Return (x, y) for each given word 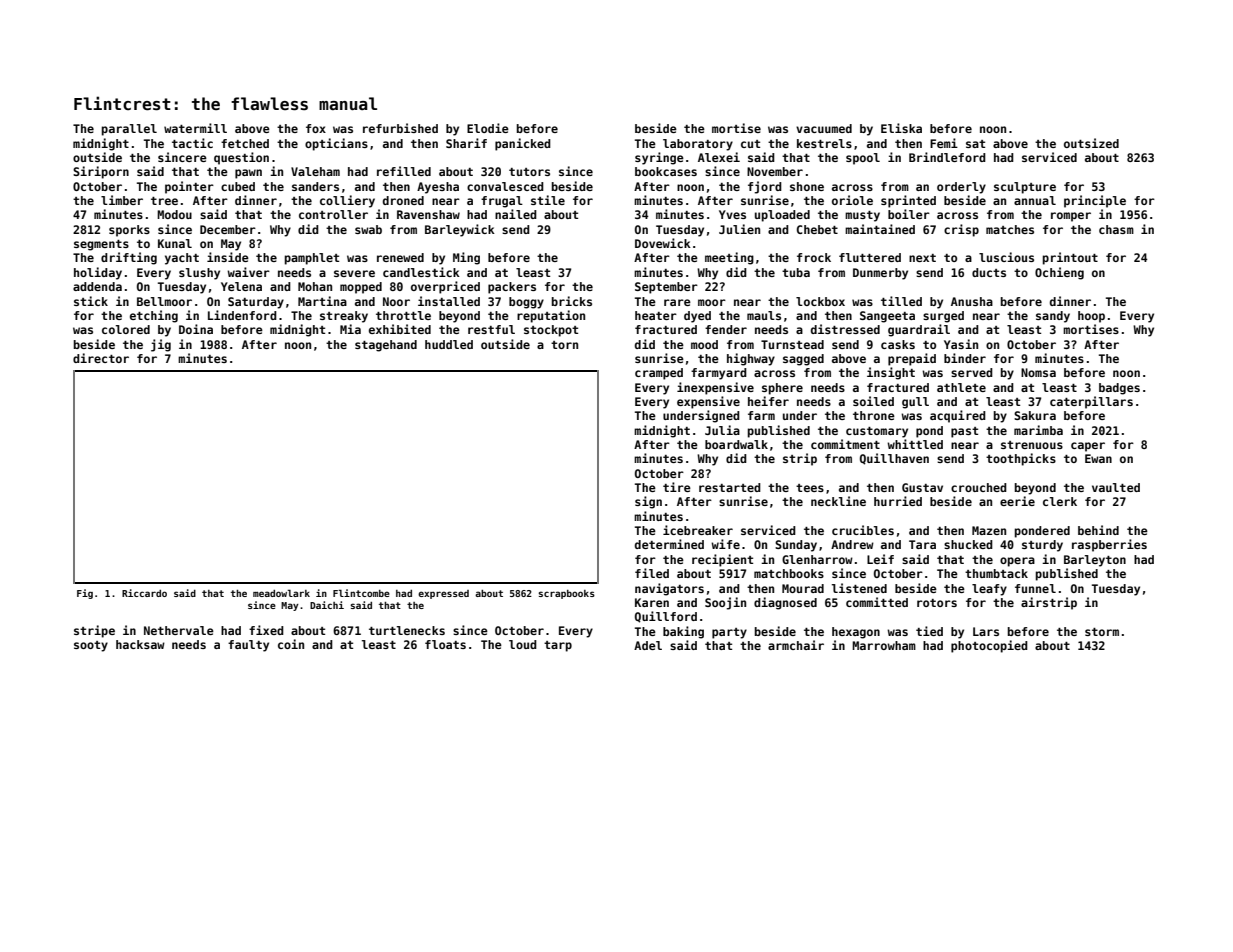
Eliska (901, 128)
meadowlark (281, 593)
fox (316, 128)
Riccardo (144, 593)
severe (354, 273)
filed (652, 573)
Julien (739, 229)
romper (1071, 217)
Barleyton (1095, 561)
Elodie (488, 128)
